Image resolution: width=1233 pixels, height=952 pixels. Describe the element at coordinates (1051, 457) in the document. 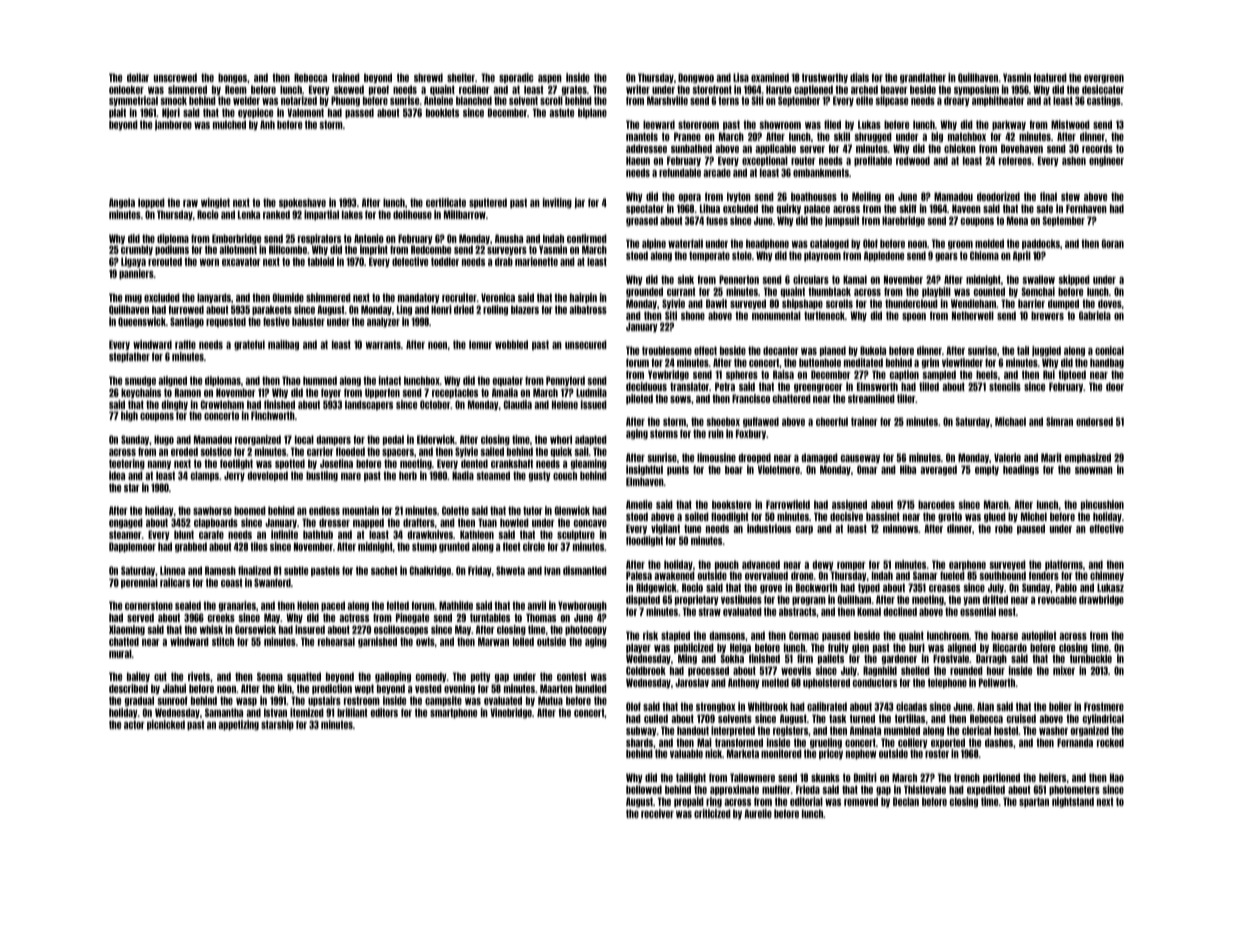

I see `Marit` at that location.
